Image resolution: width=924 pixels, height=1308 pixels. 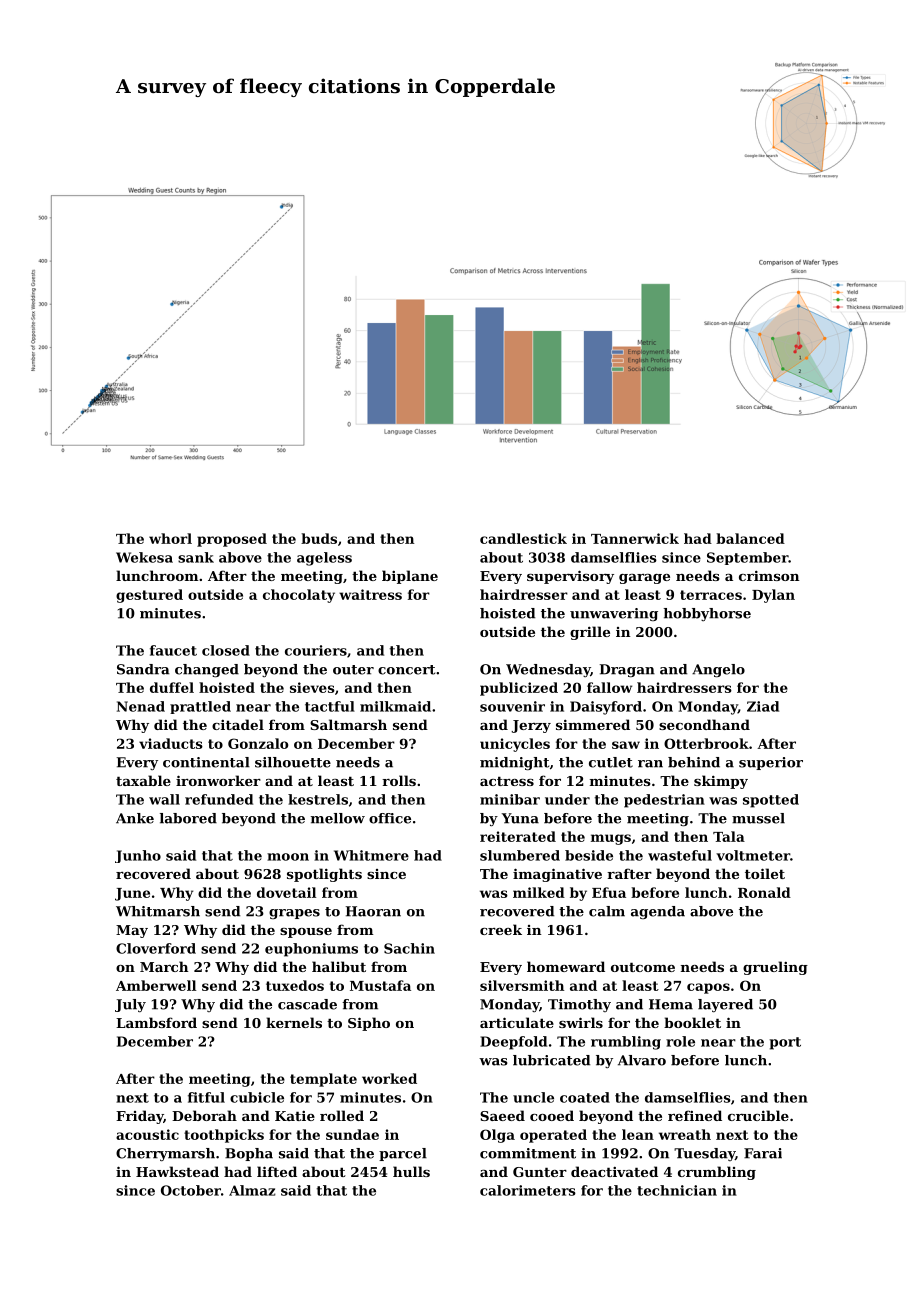 What do you see at coordinates (342, 1115) in the screenshot?
I see `rolled` at bounding box center [342, 1115].
